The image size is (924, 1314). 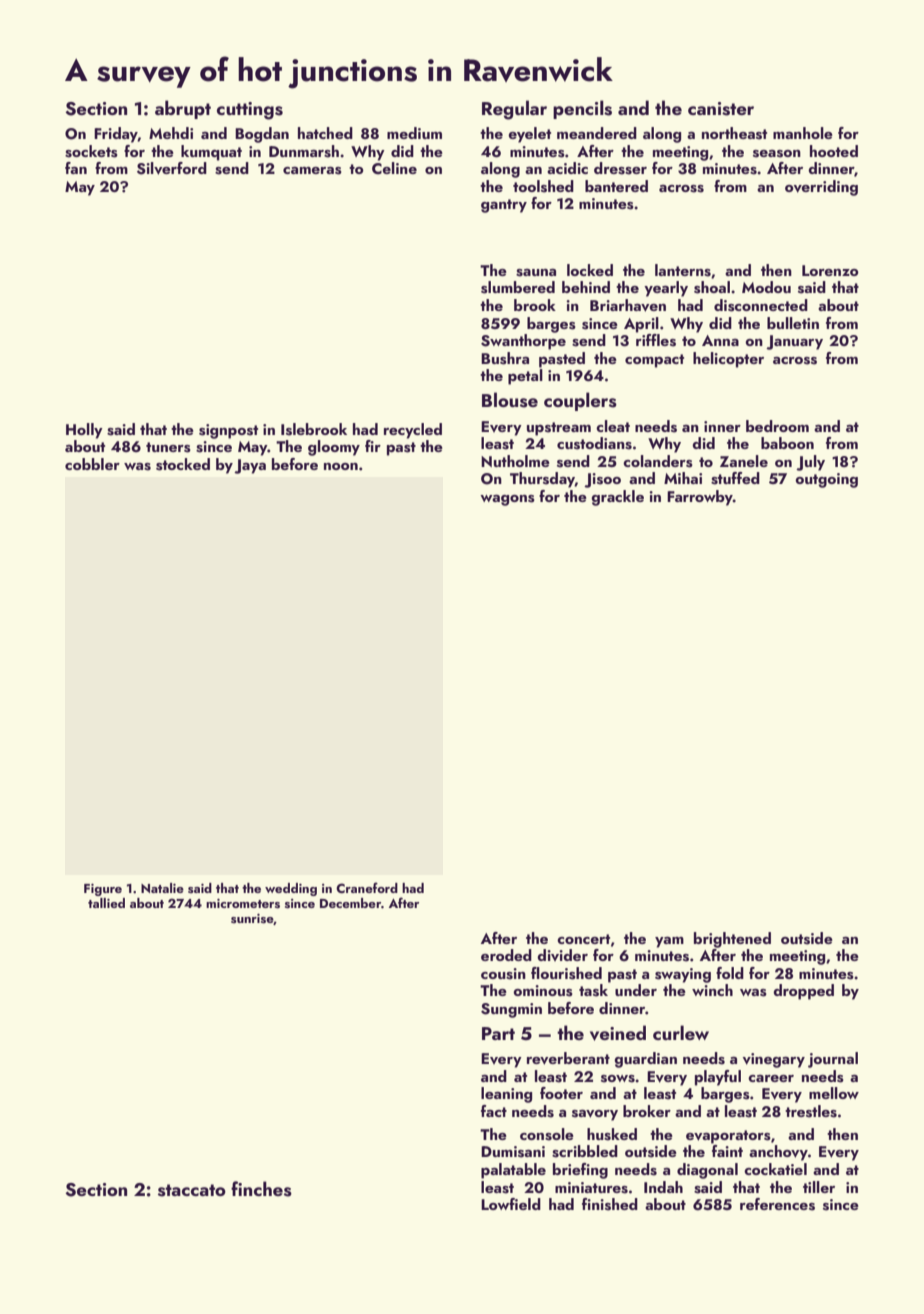 I want to click on canister, so click(x=721, y=109).
